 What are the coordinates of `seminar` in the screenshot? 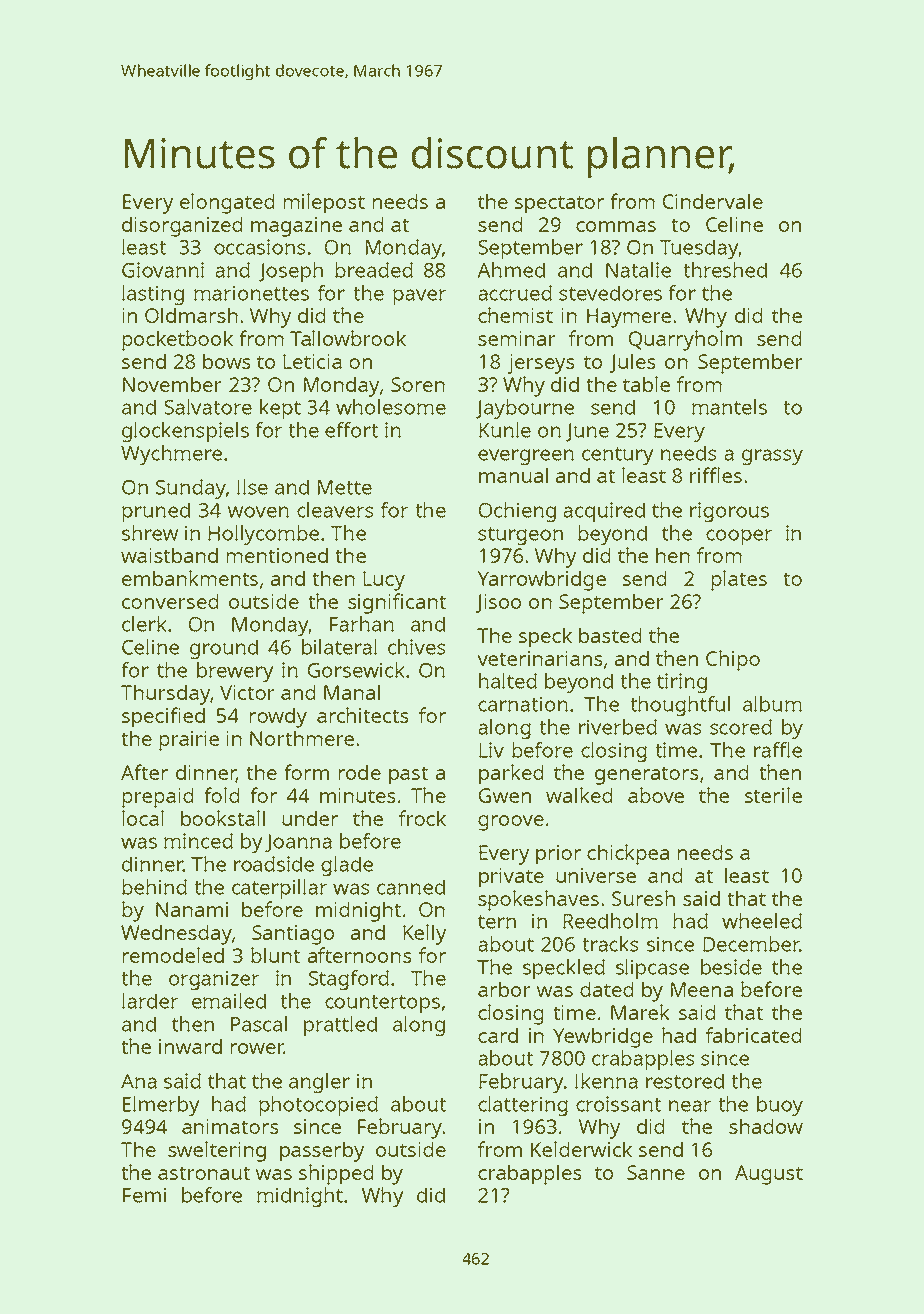 It's located at (517, 338).
